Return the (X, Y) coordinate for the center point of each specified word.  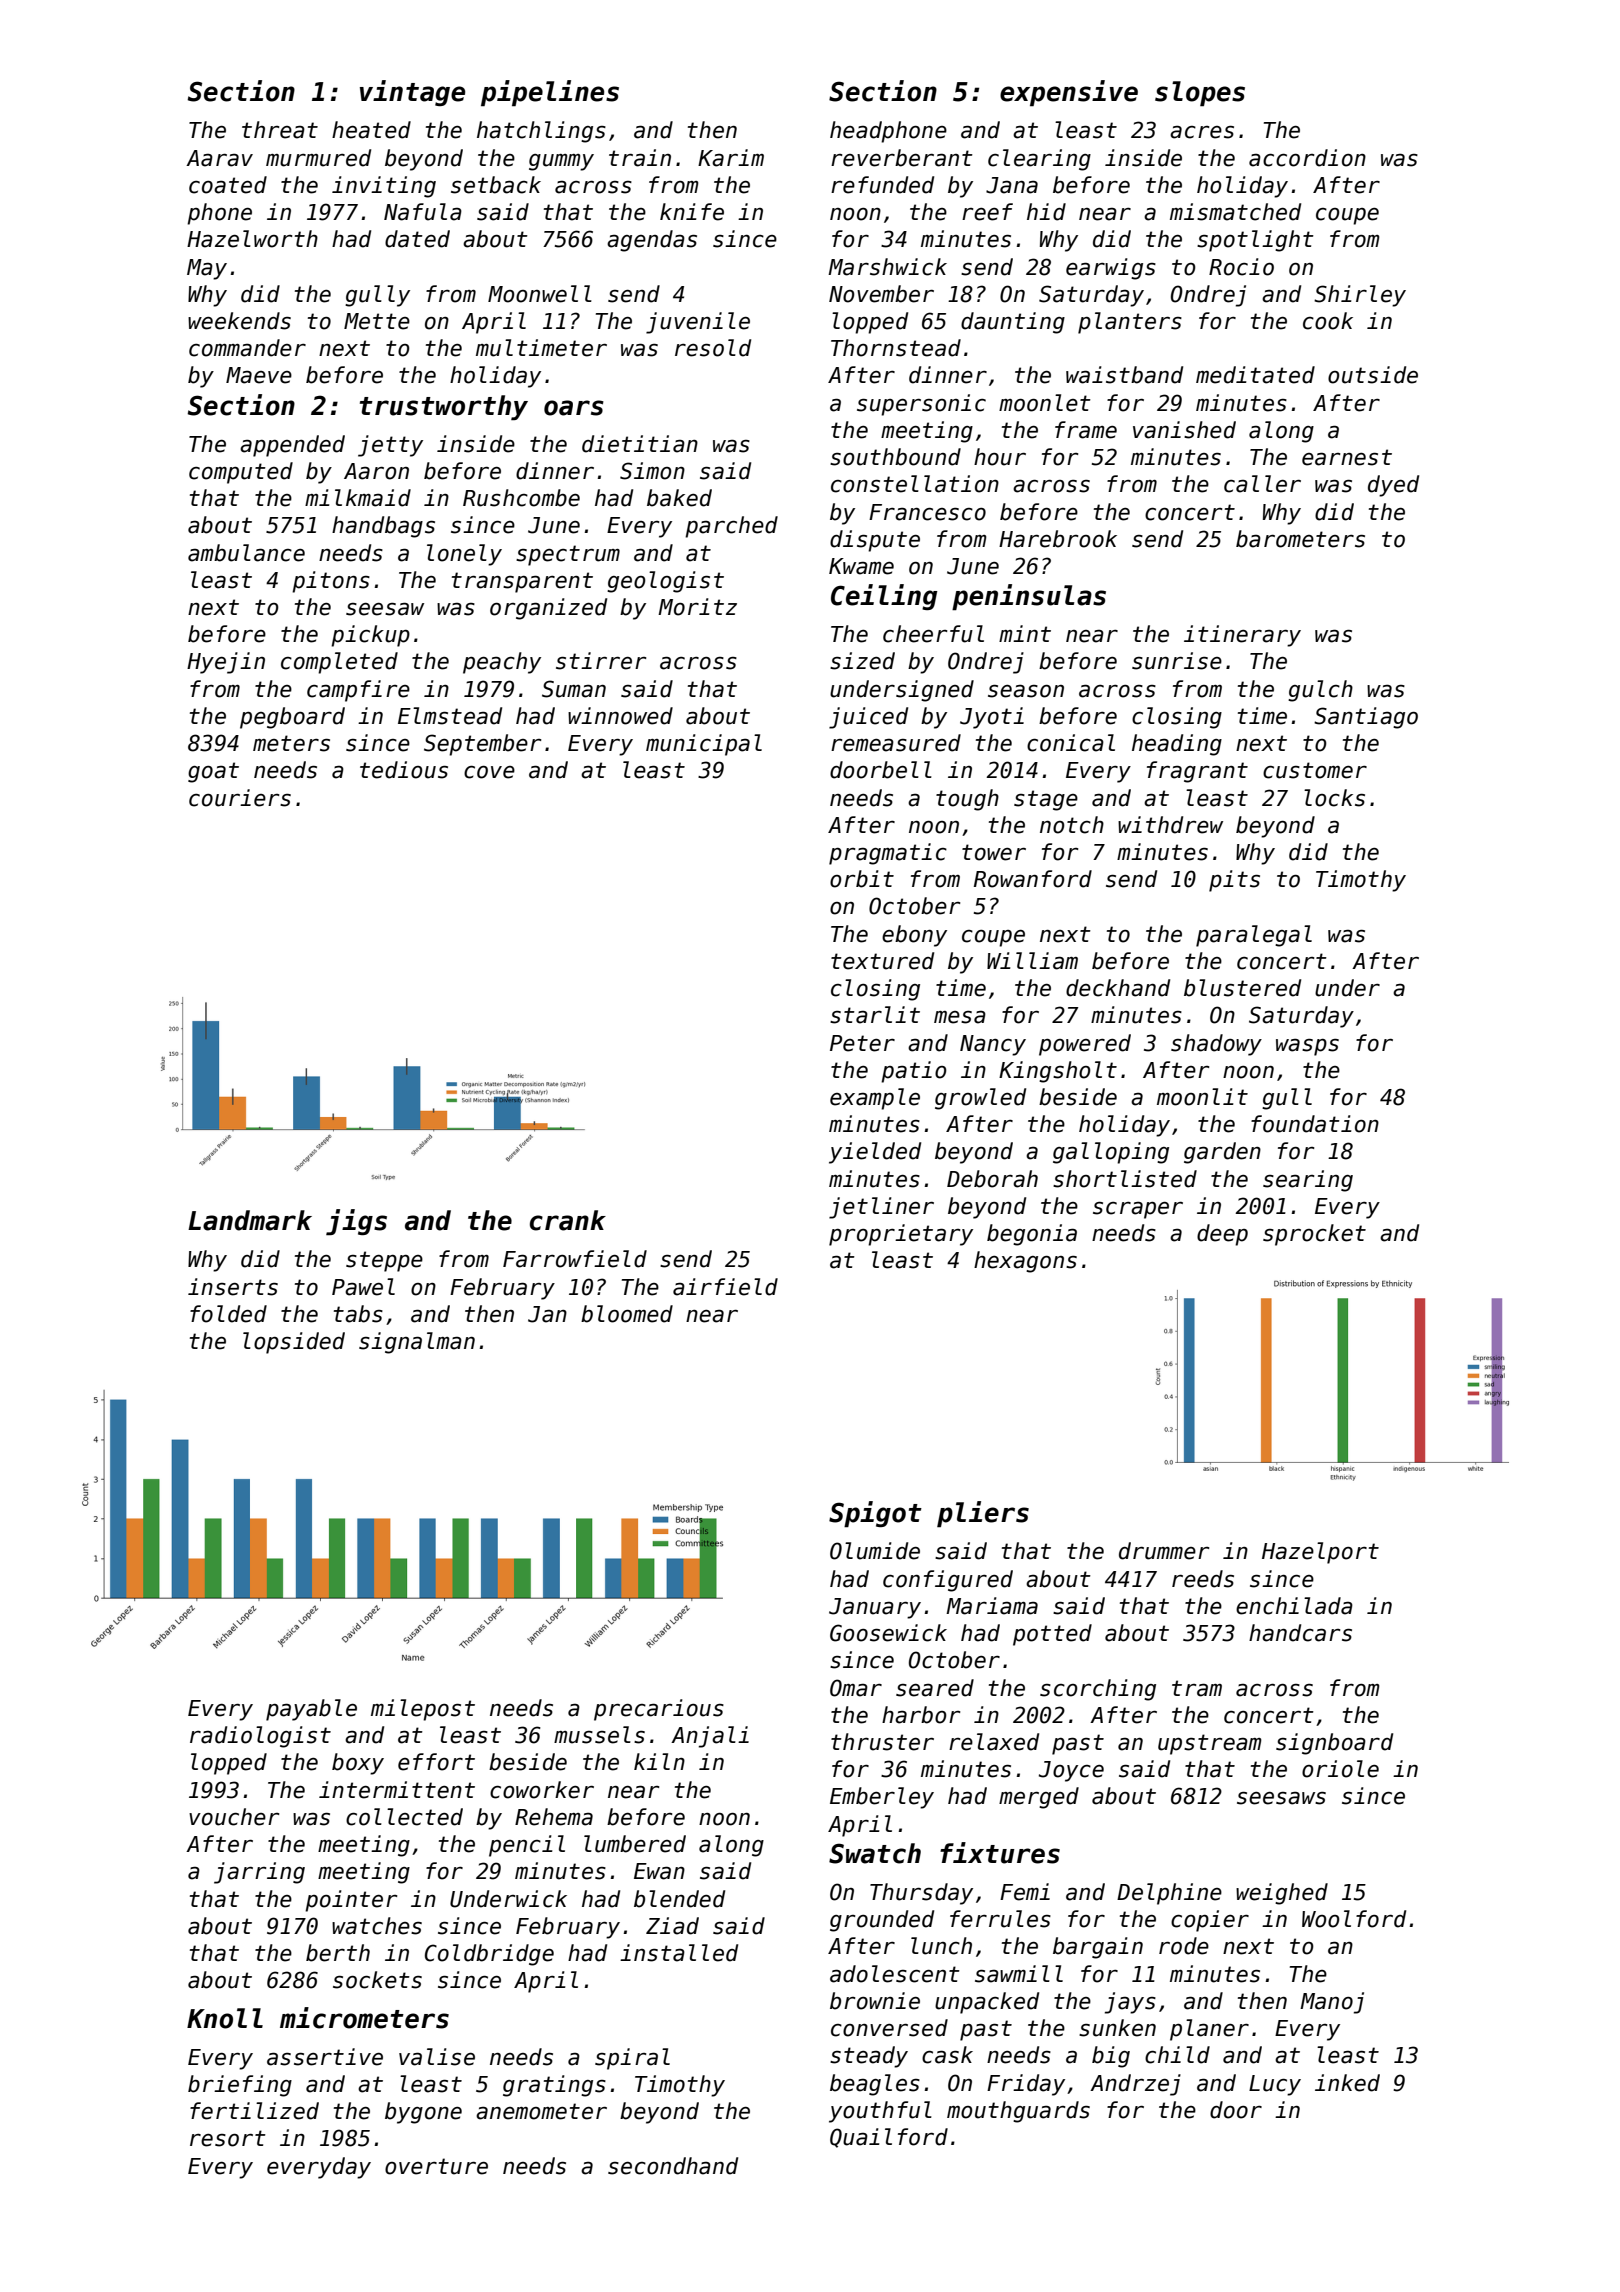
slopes (1200, 94)
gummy (561, 162)
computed (241, 473)
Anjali (710, 1737)
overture (436, 2166)
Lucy (1275, 2085)
